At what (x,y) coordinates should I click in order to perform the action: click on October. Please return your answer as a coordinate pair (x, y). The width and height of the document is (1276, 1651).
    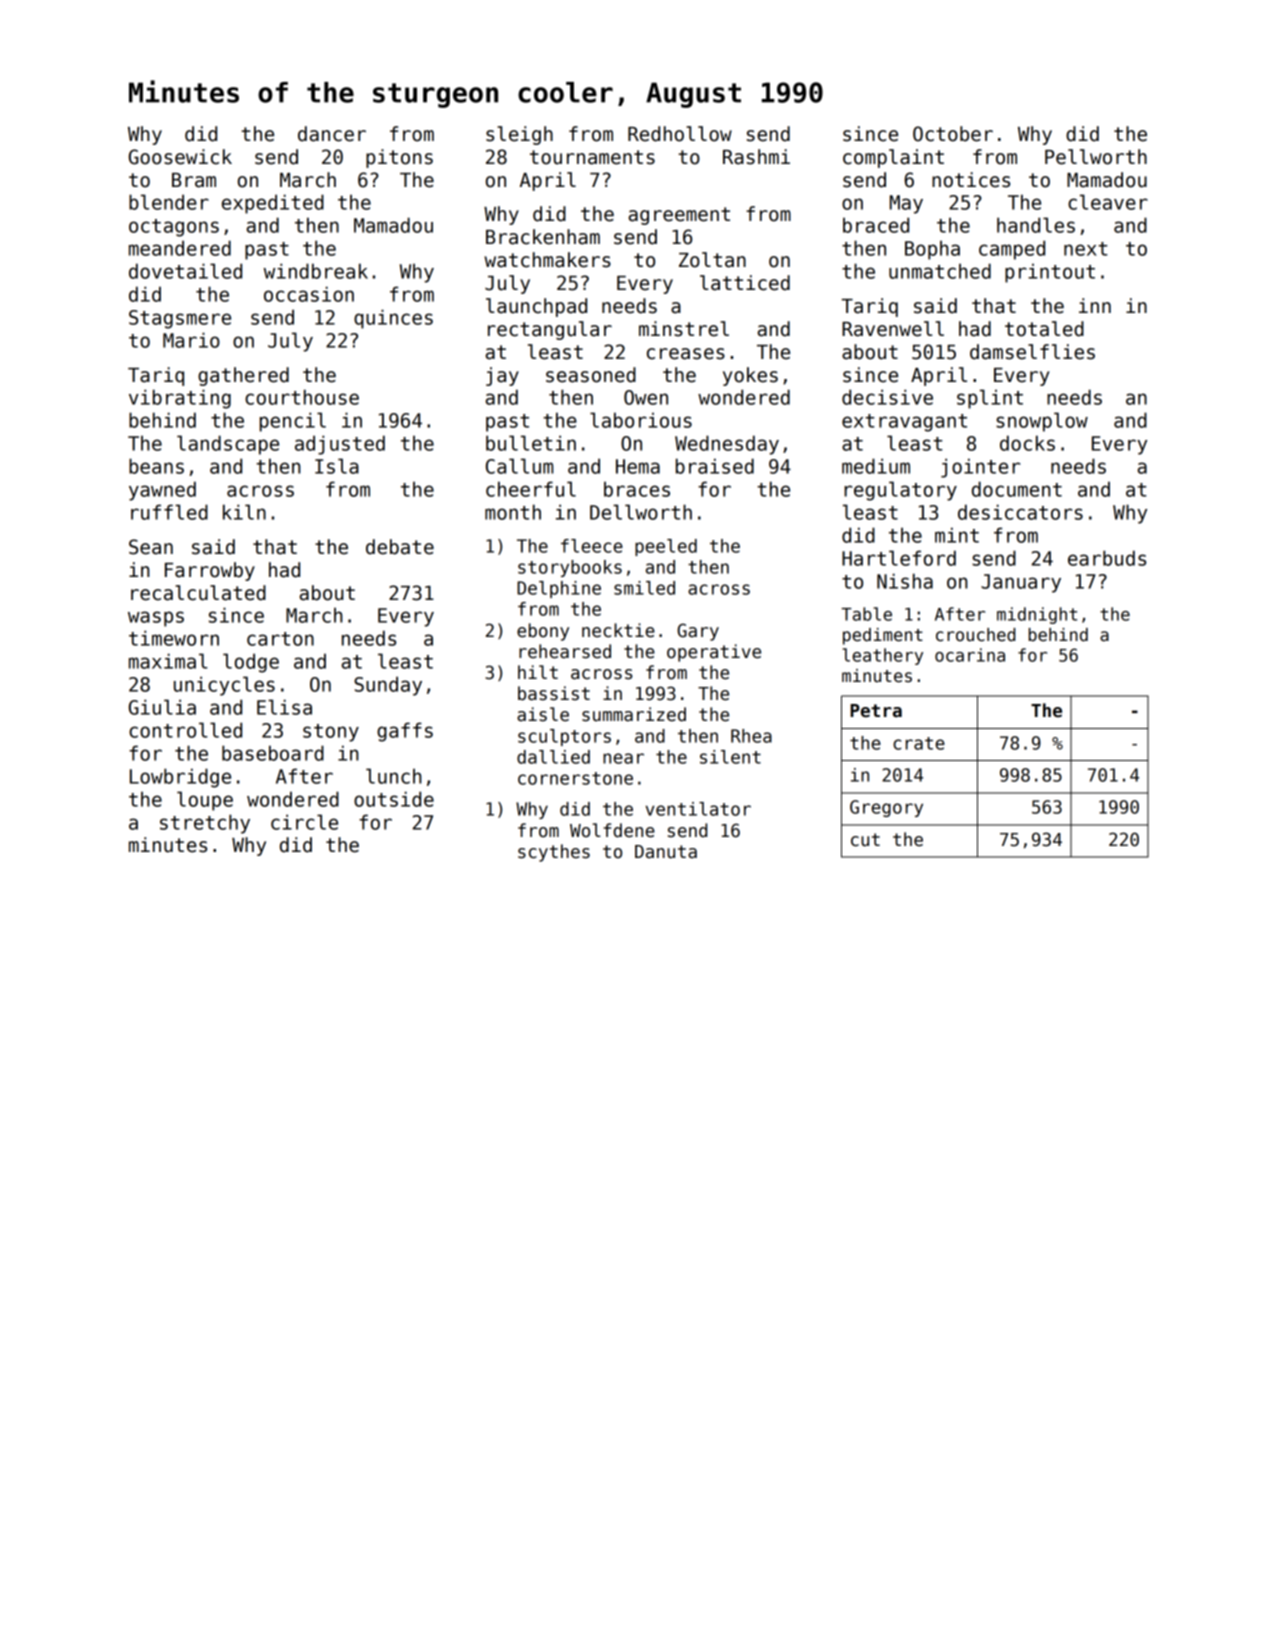
    Looking at the image, I should click on (953, 134).
